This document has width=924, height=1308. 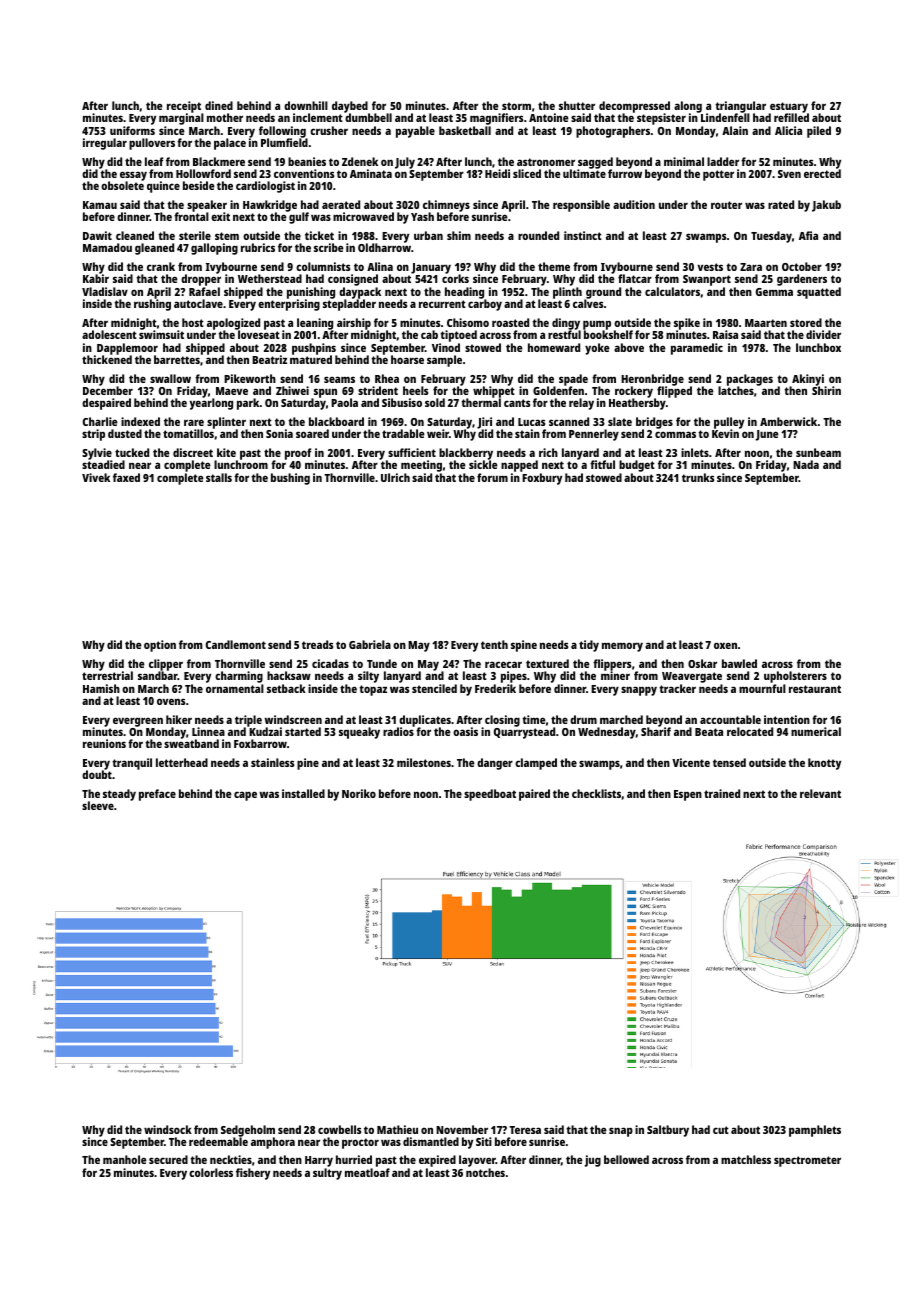 I want to click on gulf, so click(x=299, y=218).
